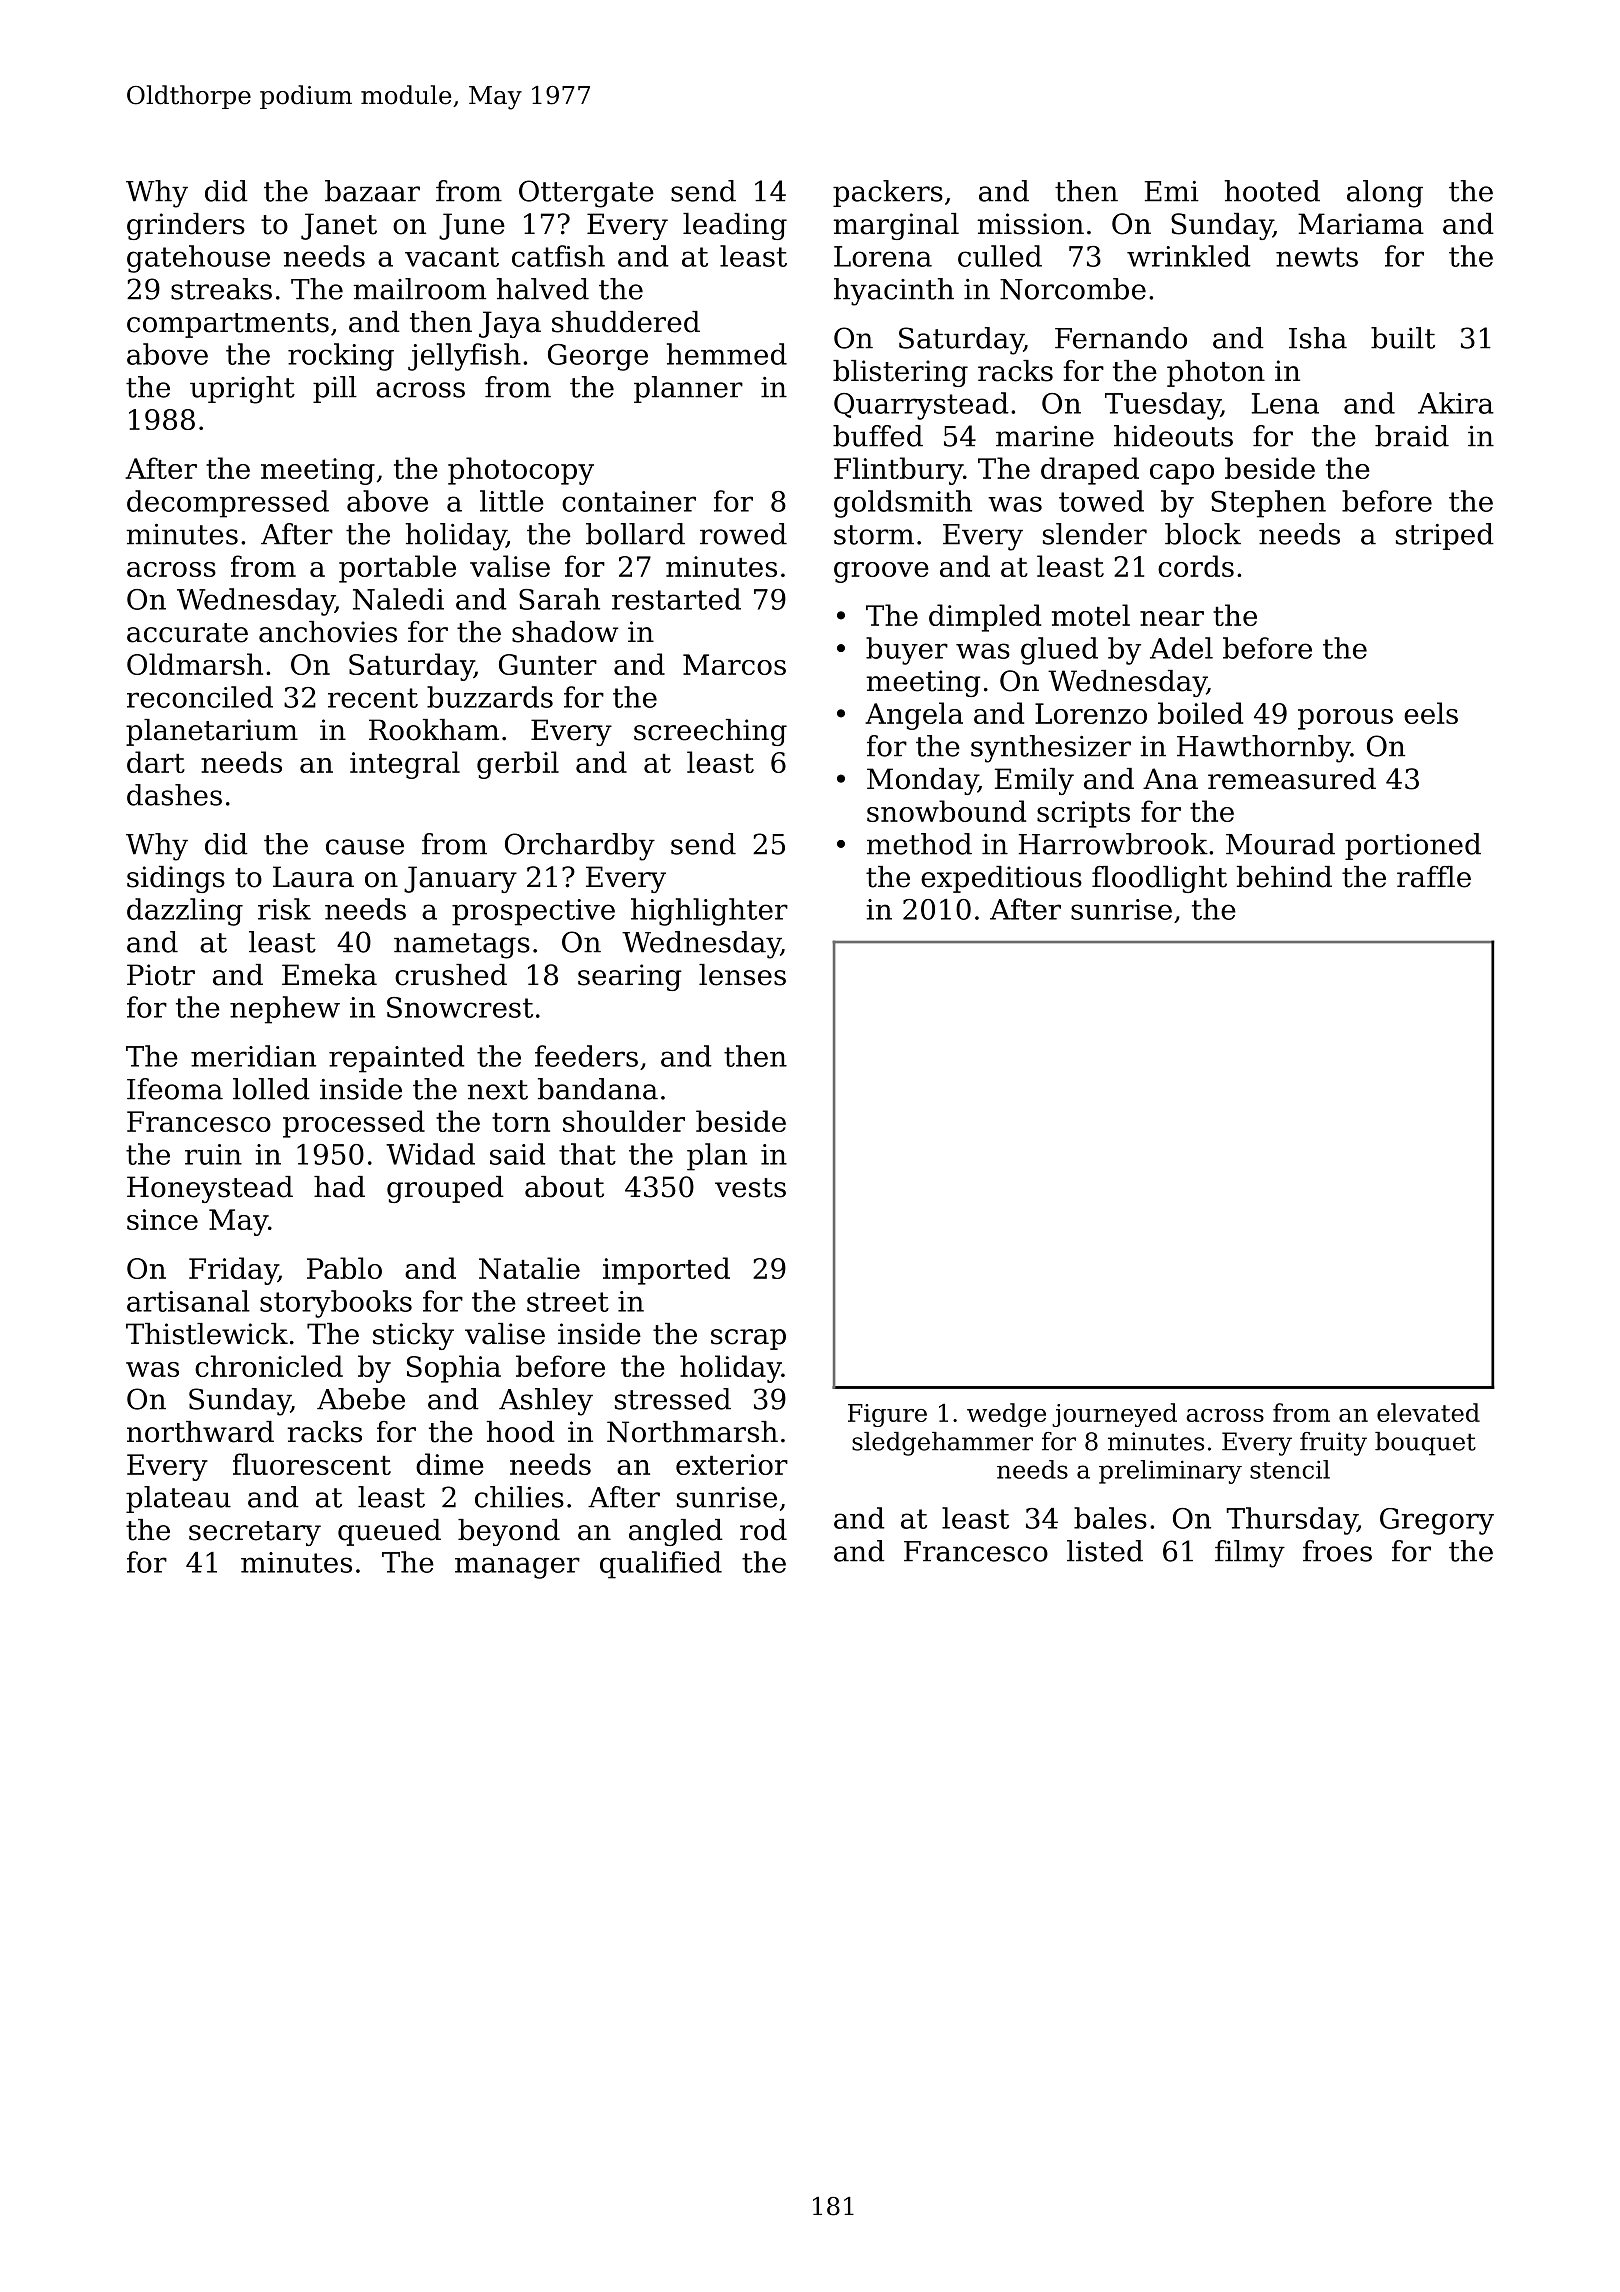 This screenshot has width=1620, height=2292. What do you see at coordinates (1250, 1554) in the screenshot?
I see `filmy` at bounding box center [1250, 1554].
